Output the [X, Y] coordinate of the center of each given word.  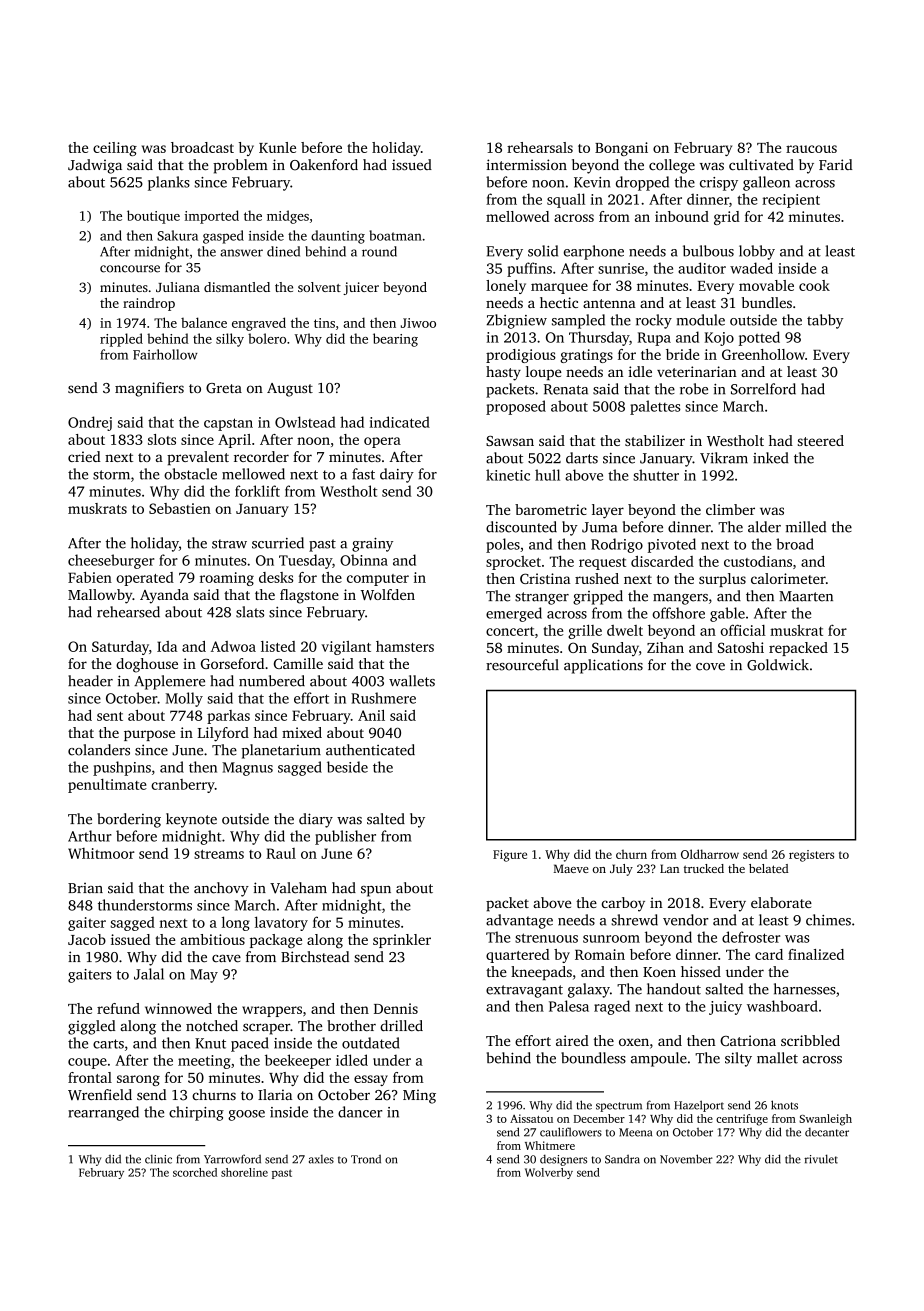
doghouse [147, 665]
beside [347, 767]
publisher [345, 837]
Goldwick [778, 665]
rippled [121, 340]
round [379, 251]
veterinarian [697, 371]
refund [118, 1008]
